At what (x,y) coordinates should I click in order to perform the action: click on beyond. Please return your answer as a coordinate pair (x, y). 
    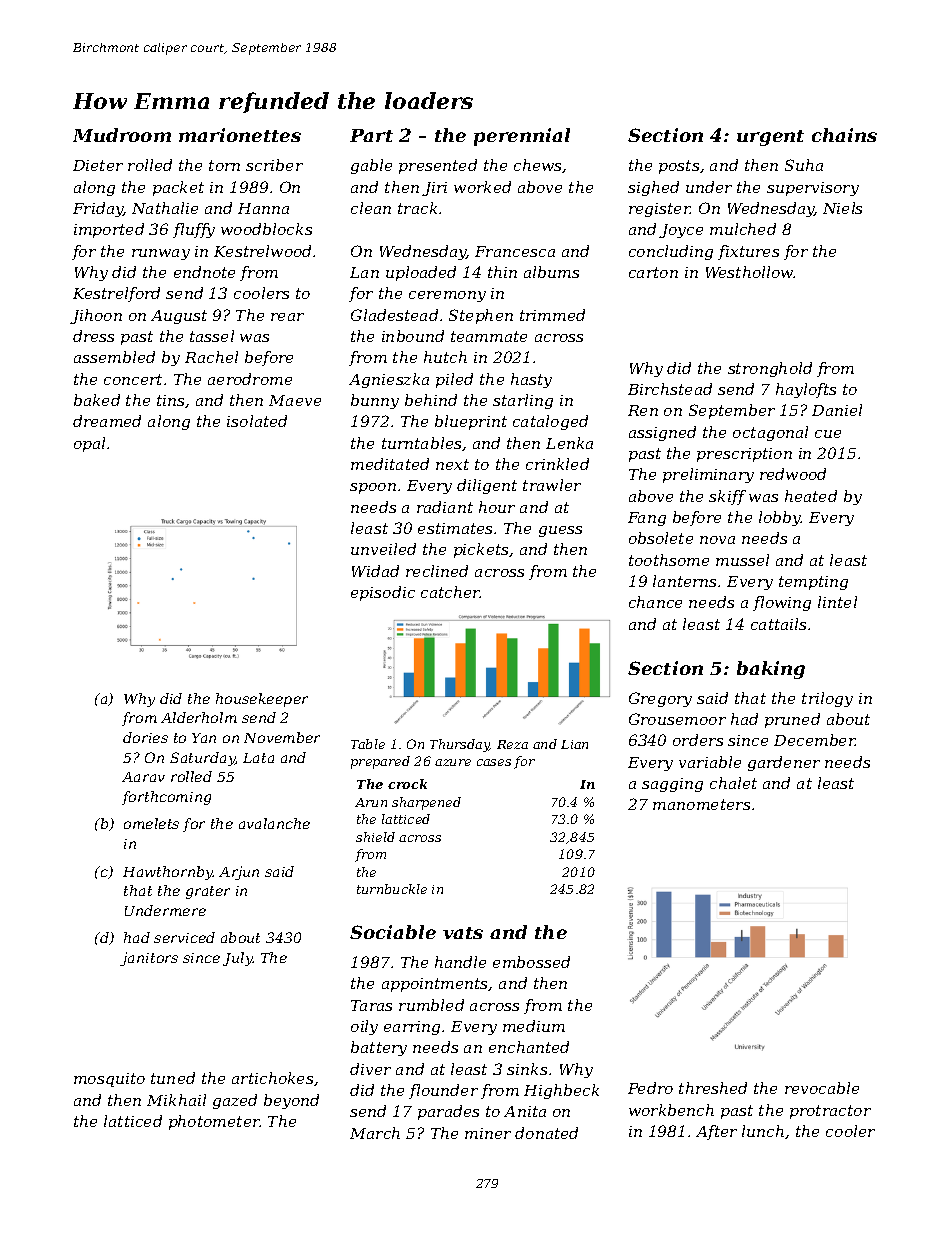
    Looking at the image, I should click on (291, 1101).
